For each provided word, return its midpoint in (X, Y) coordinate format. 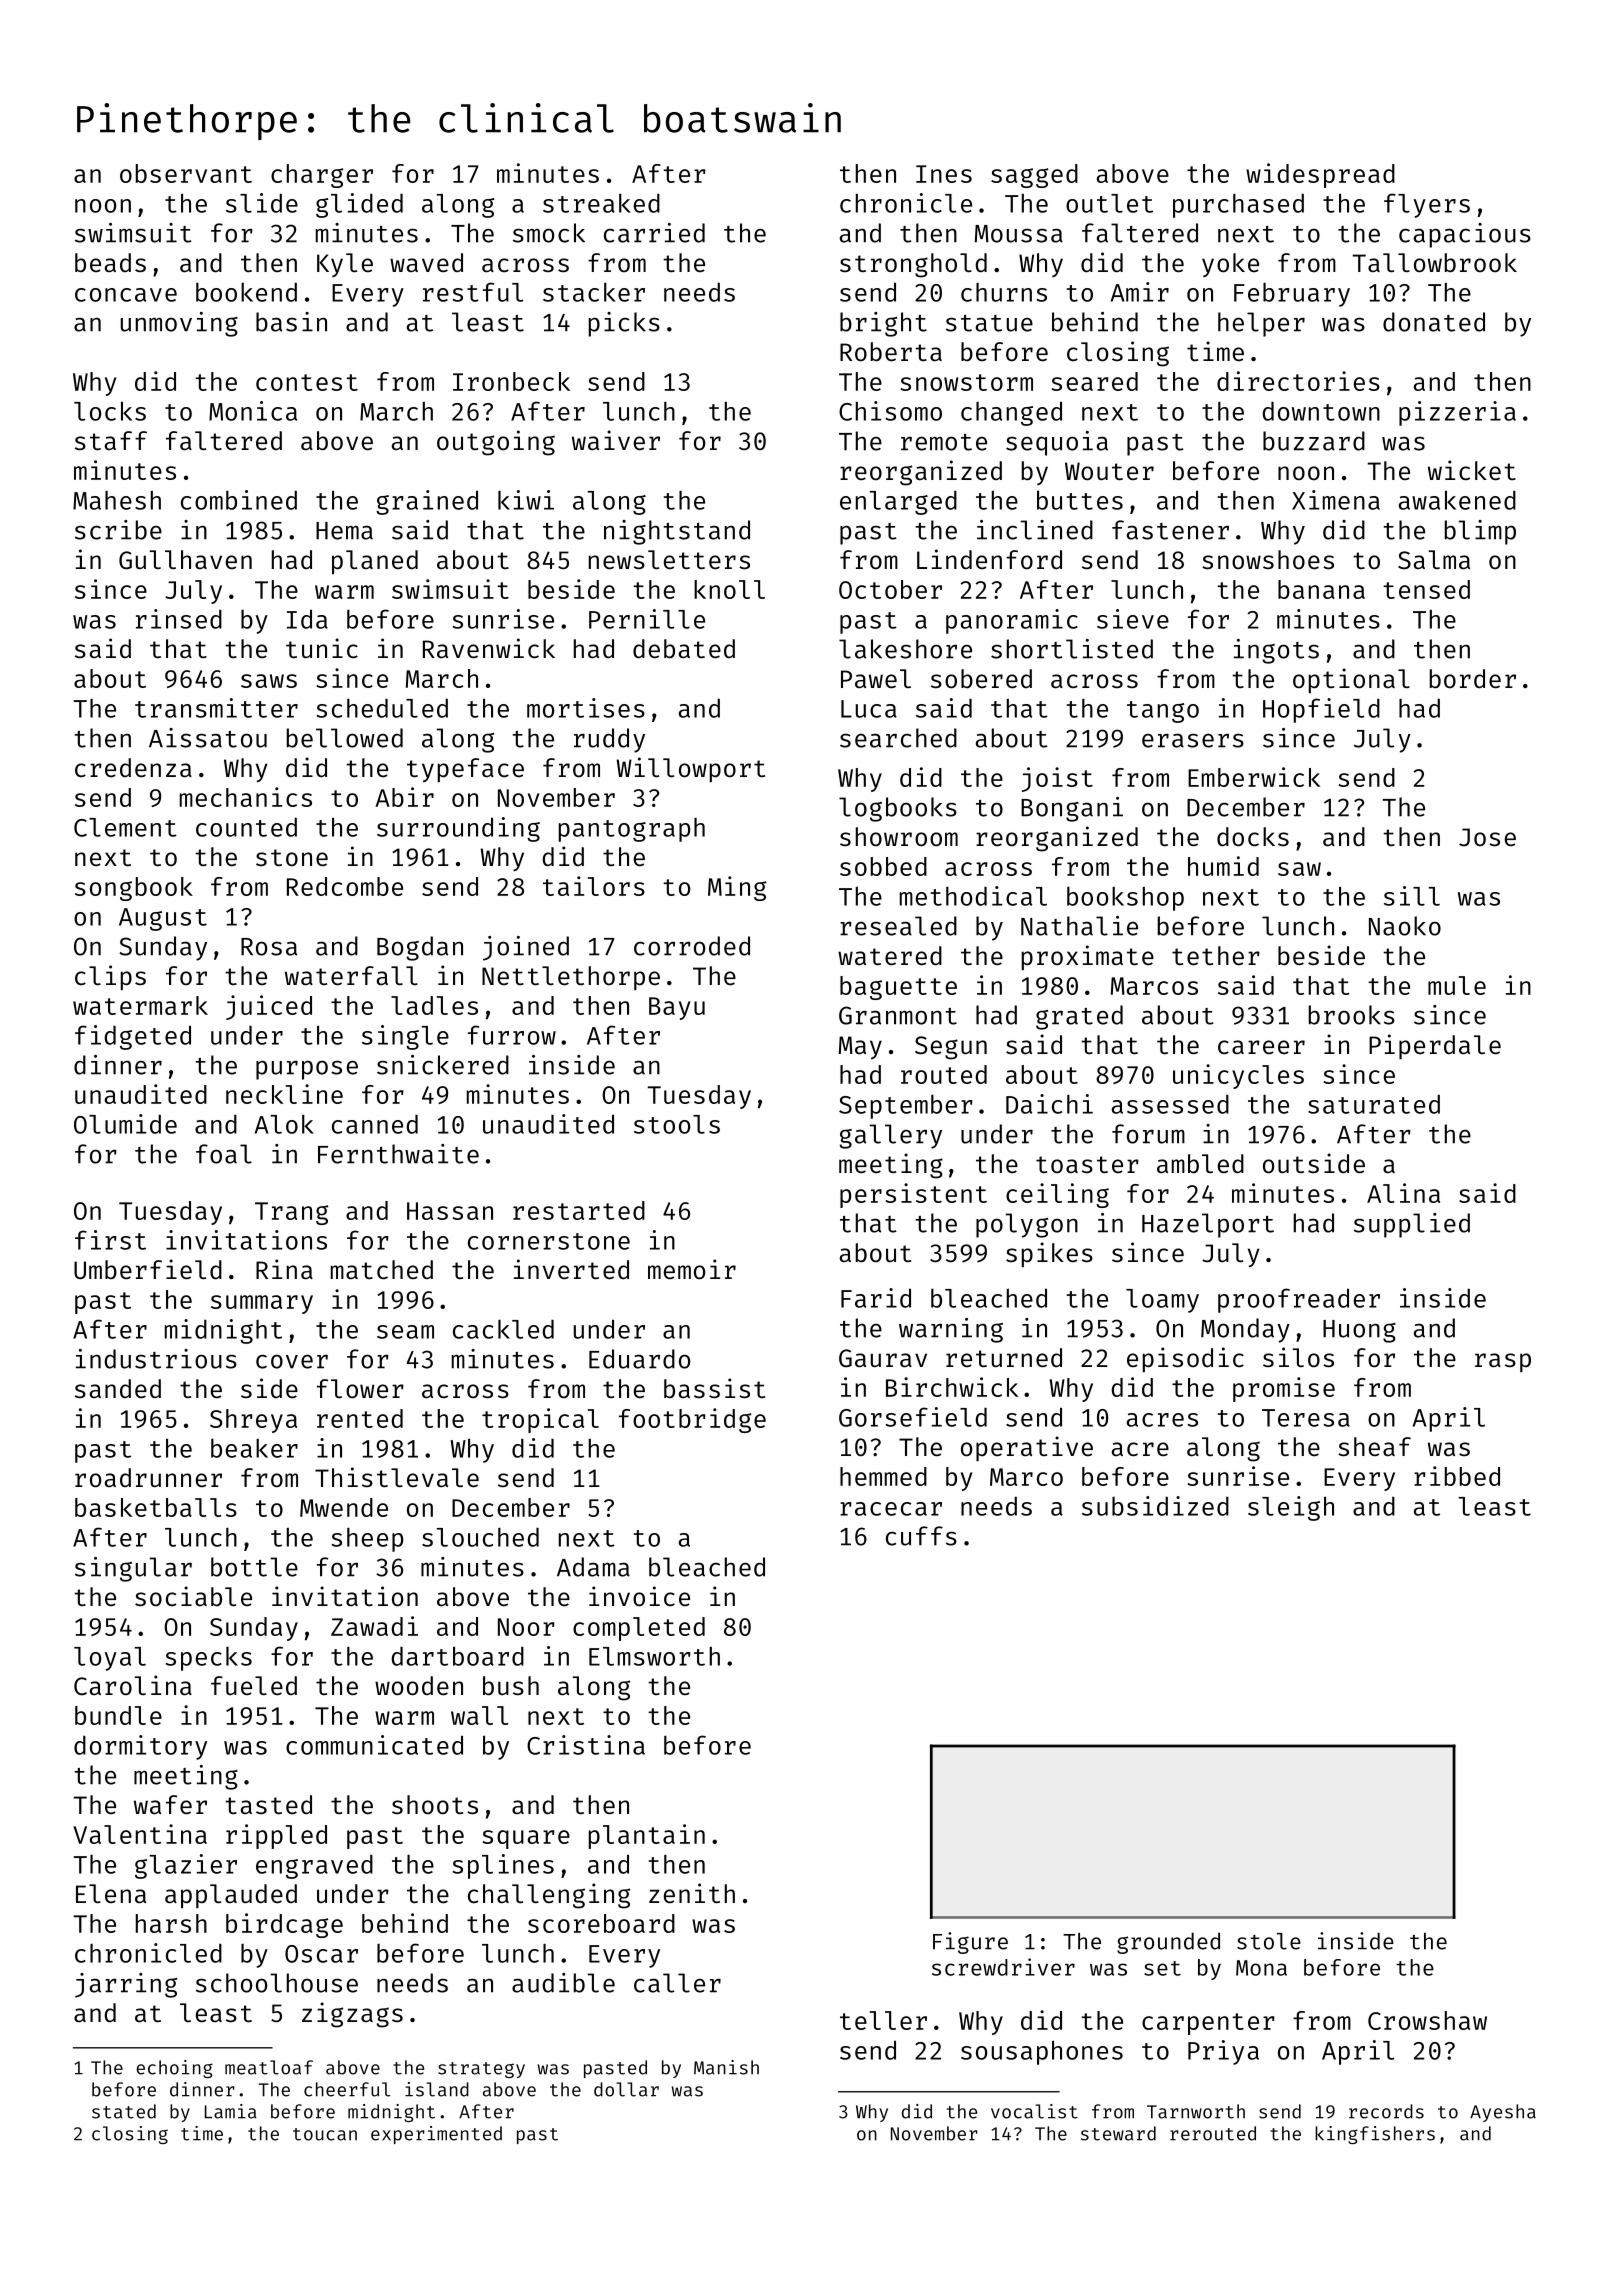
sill (1412, 896)
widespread (1320, 175)
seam (405, 1332)
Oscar (321, 1954)
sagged (1034, 176)
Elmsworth (654, 1656)
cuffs (921, 1536)
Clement (125, 827)
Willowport (690, 770)
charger (322, 176)
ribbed (1457, 1476)
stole (1269, 1941)
